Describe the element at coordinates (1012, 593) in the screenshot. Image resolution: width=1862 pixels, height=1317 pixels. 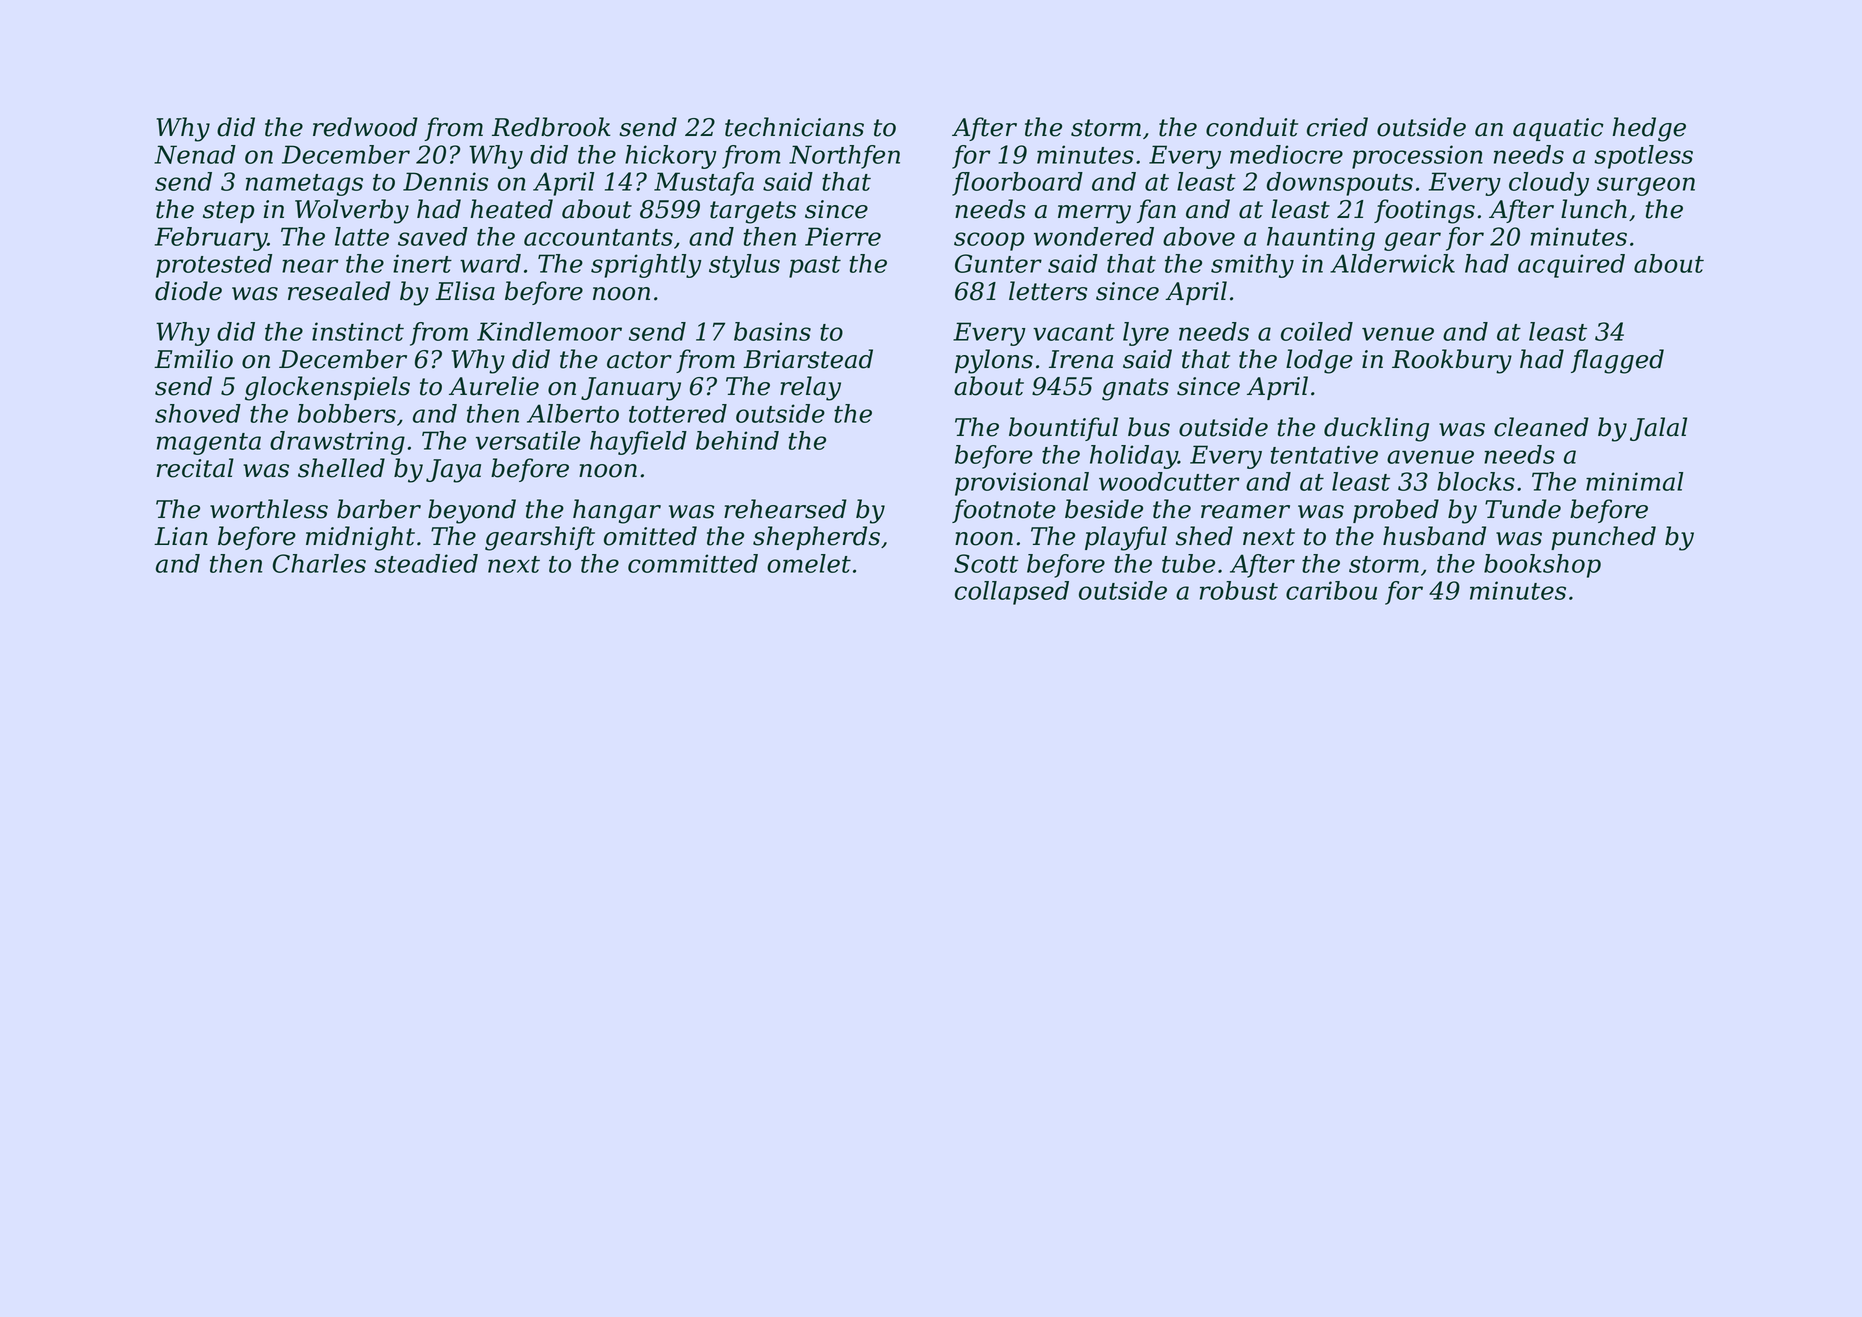
I see `collapsed` at that location.
